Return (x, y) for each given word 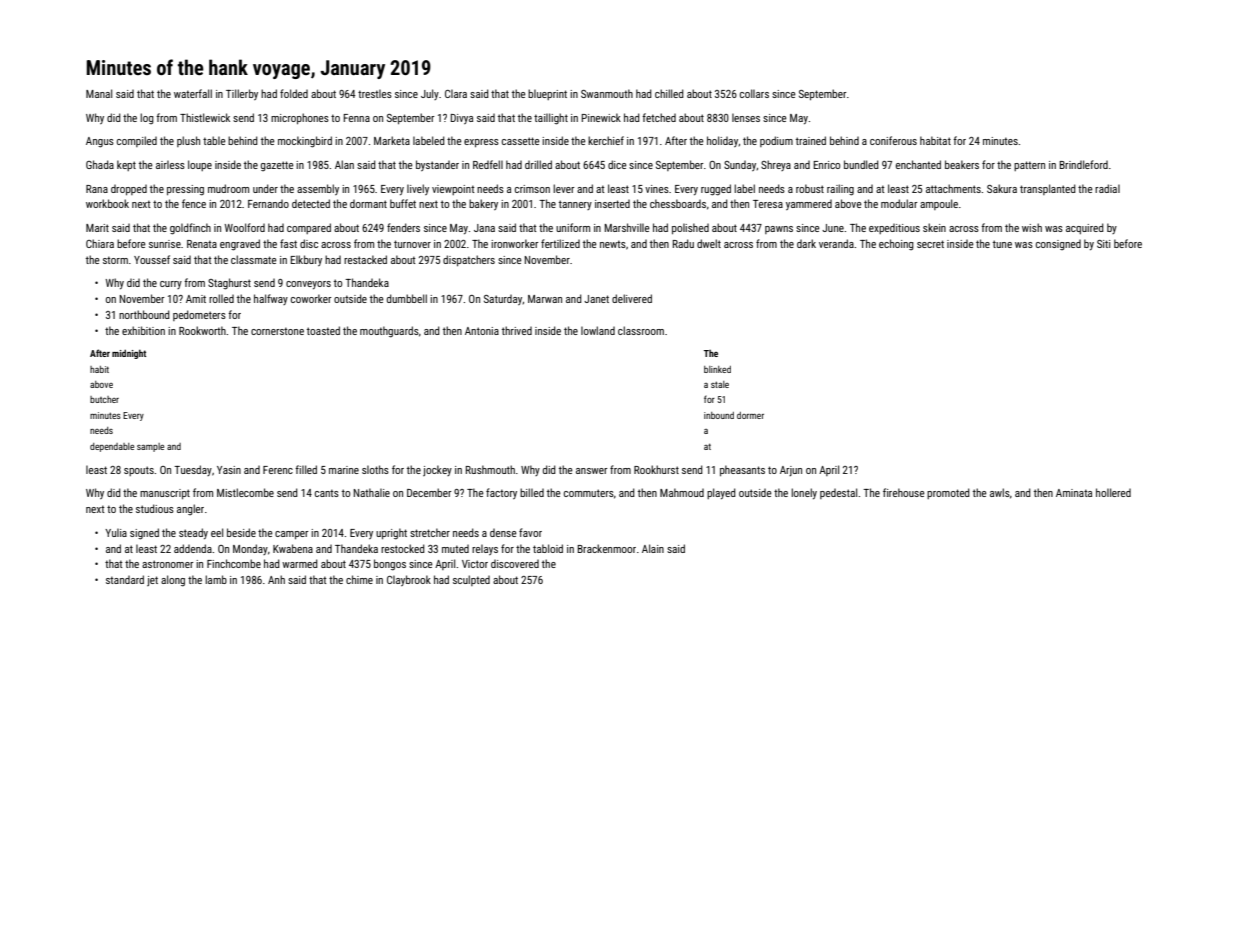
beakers (962, 164)
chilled (669, 93)
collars (754, 93)
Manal (99, 93)
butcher (104, 399)
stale (720, 384)
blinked (717, 369)
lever (564, 188)
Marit (97, 228)
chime (359, 579)
